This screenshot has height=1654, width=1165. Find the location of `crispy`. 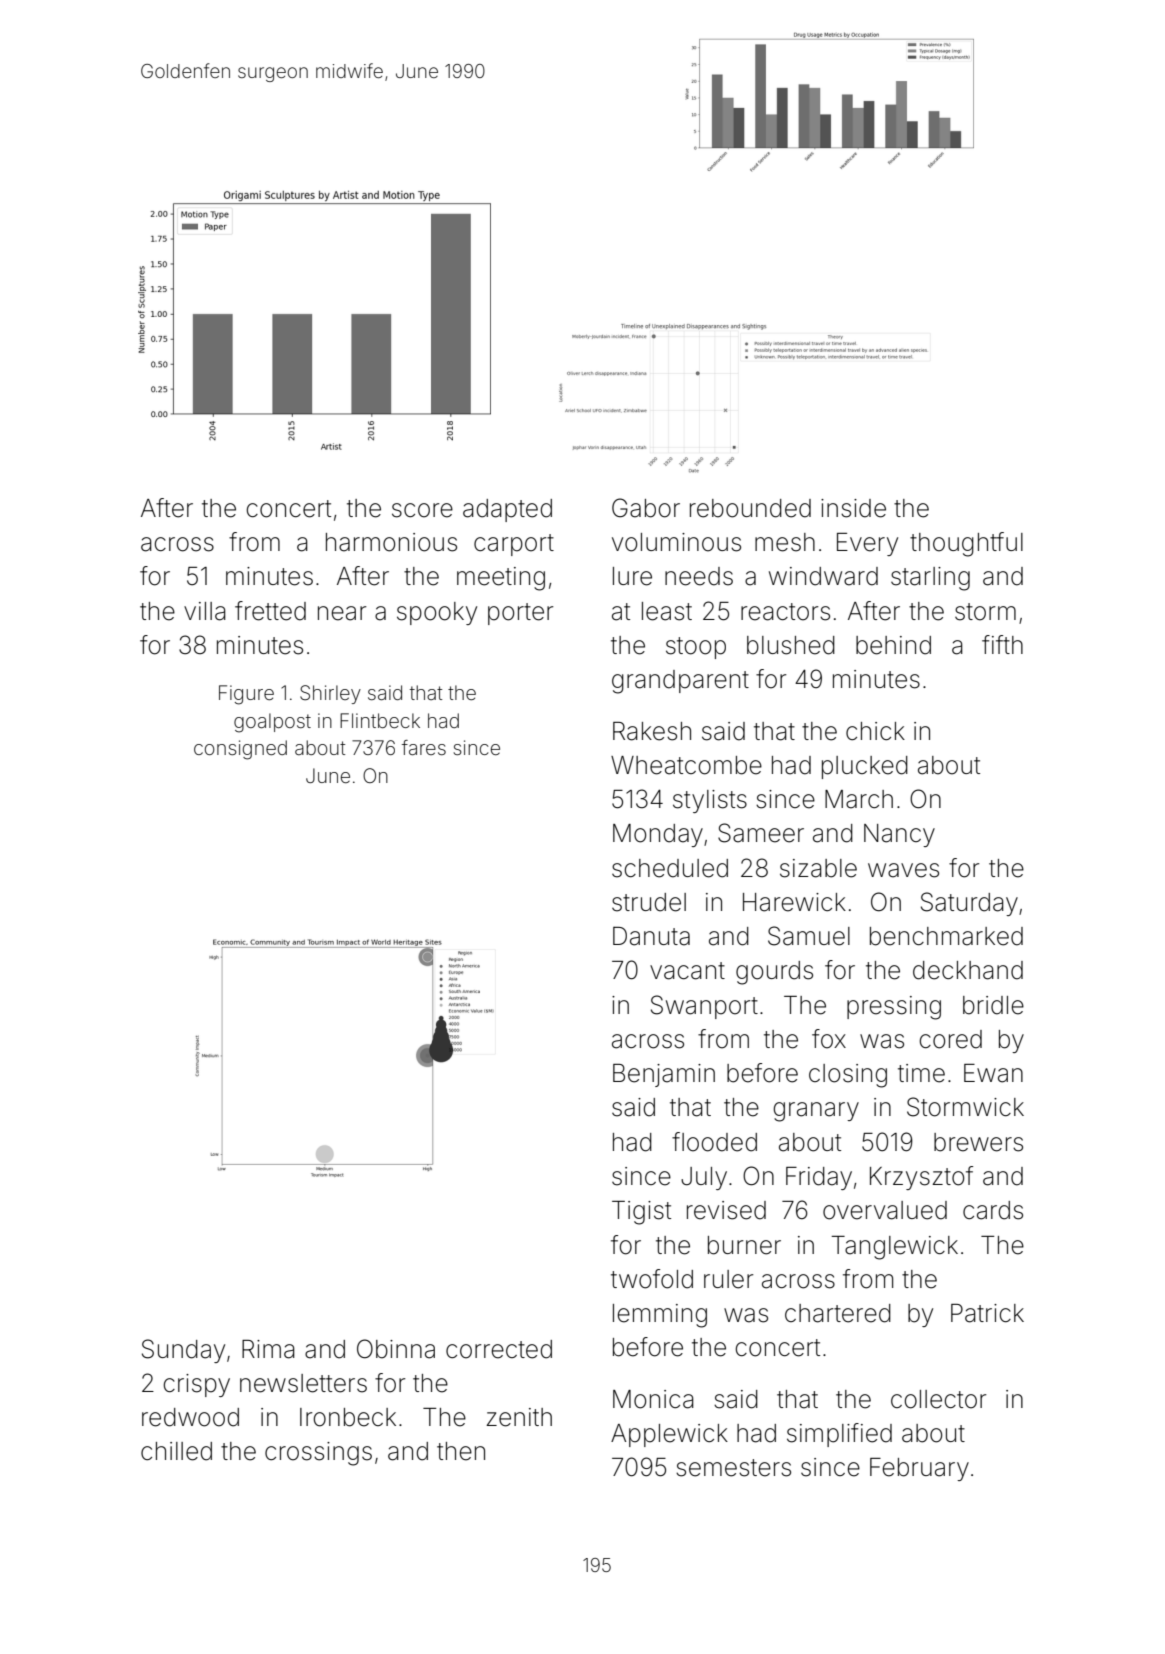

crispy is located at coordinates (196, 1385).
